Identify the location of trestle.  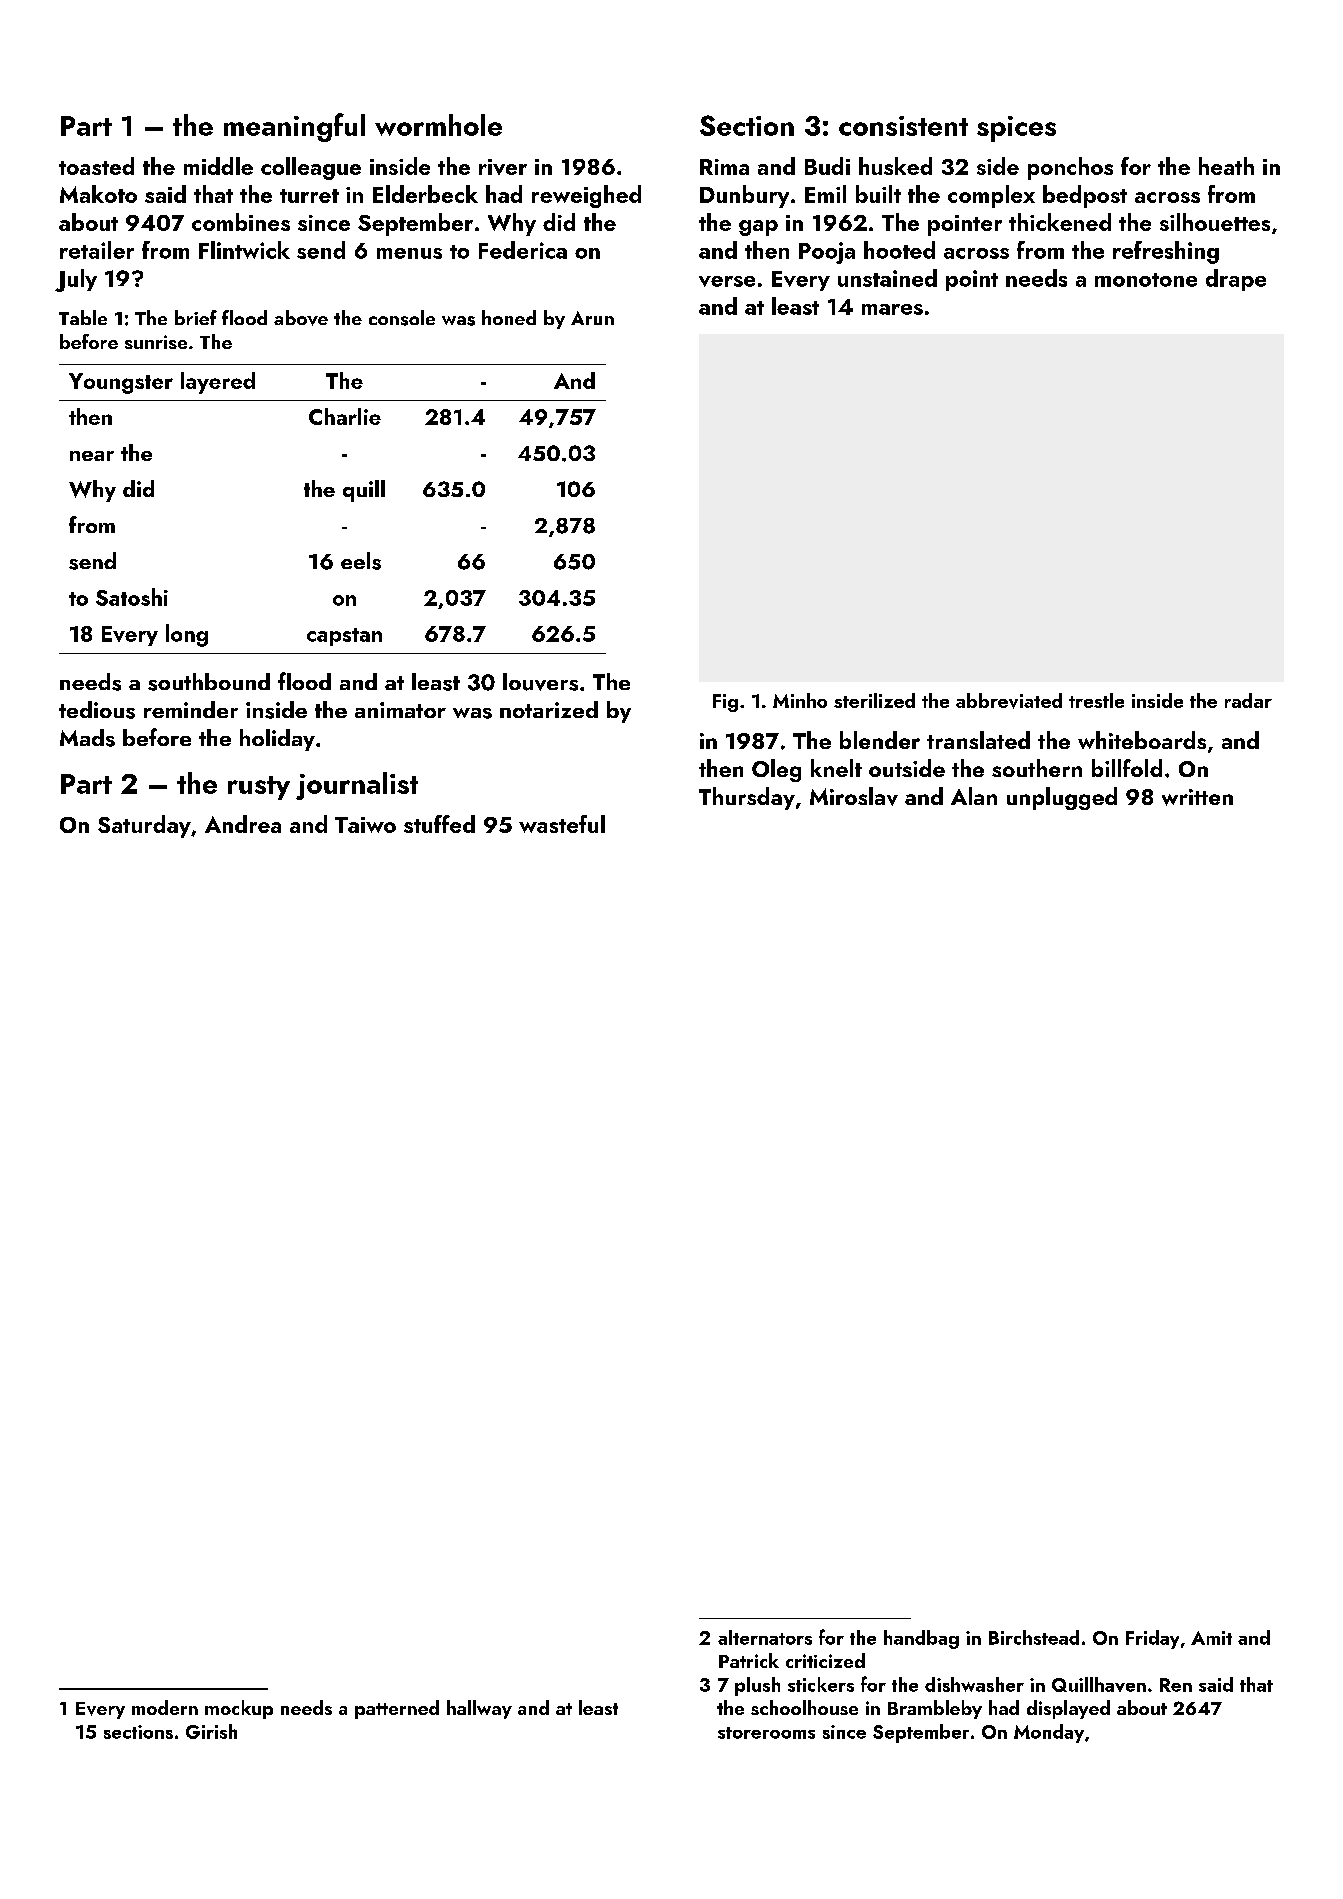
(1096, 700).
